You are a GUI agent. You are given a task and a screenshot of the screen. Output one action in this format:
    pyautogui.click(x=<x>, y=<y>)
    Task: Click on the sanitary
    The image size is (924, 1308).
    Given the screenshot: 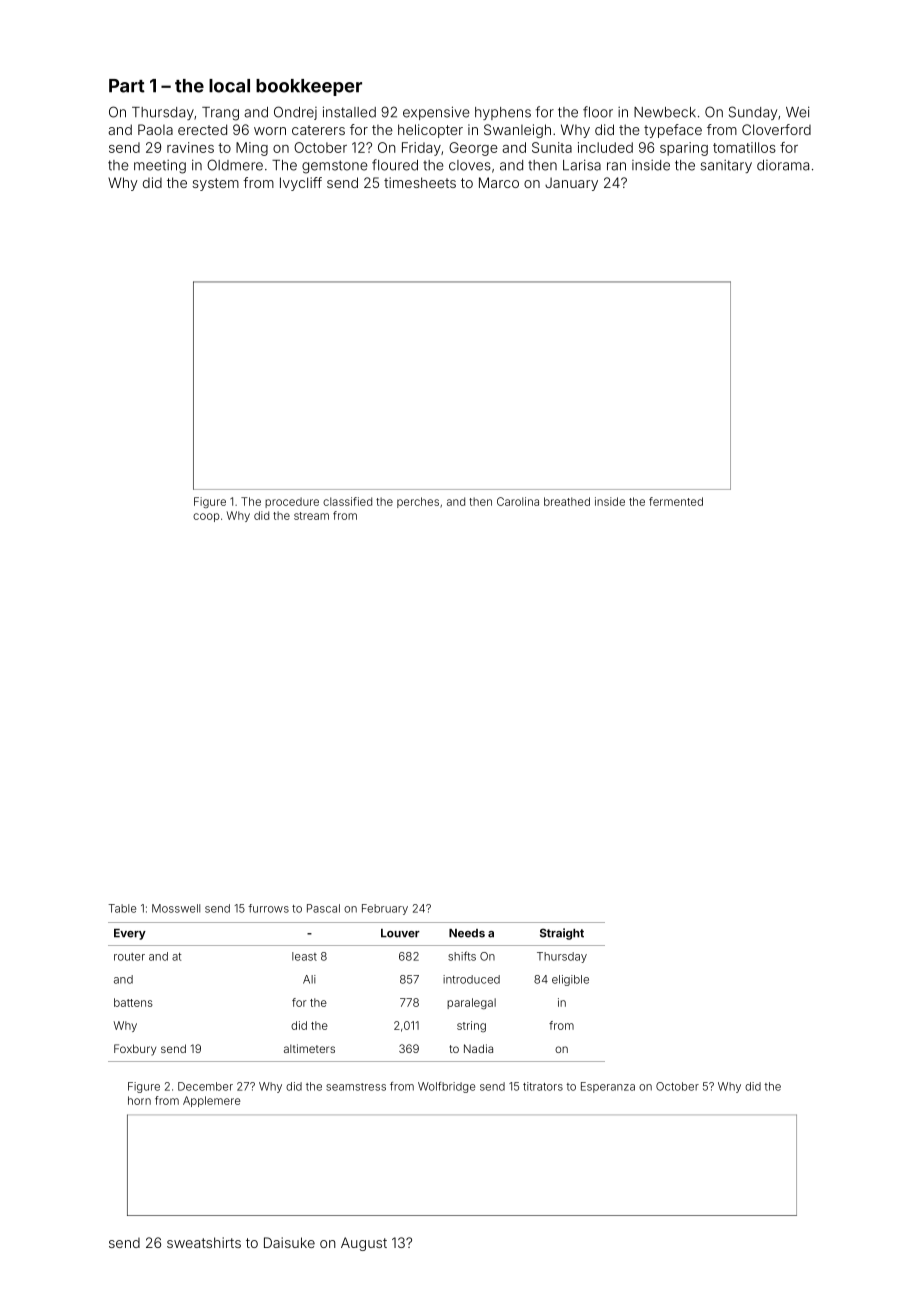 What is the action you would take?
    pyautogui.click(x=726, y=166)
